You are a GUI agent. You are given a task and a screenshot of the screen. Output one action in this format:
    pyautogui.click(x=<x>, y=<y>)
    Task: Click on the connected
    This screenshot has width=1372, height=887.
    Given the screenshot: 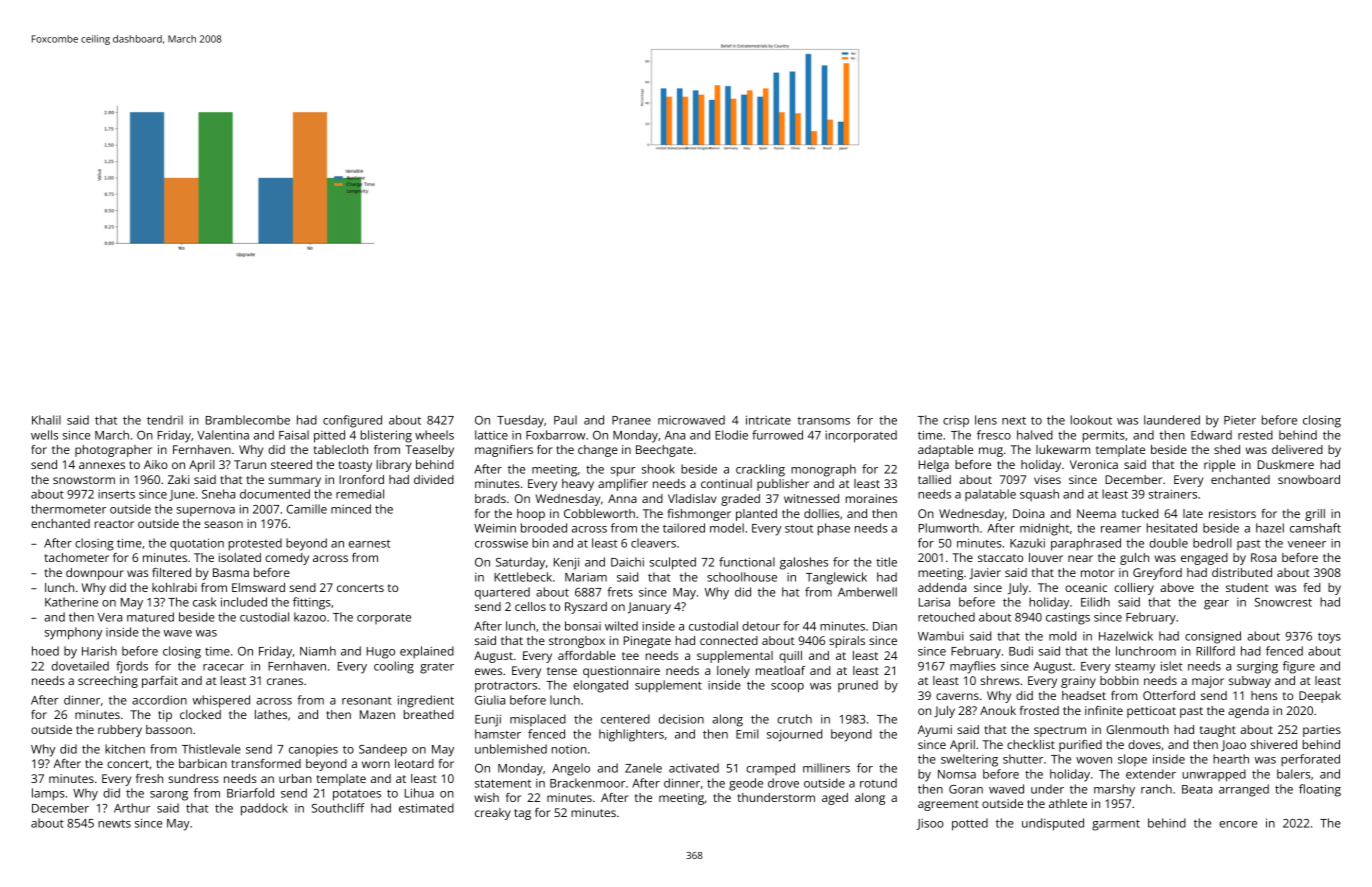 What is the action you would take?
    pyautogui.click(x=729, y=640)
